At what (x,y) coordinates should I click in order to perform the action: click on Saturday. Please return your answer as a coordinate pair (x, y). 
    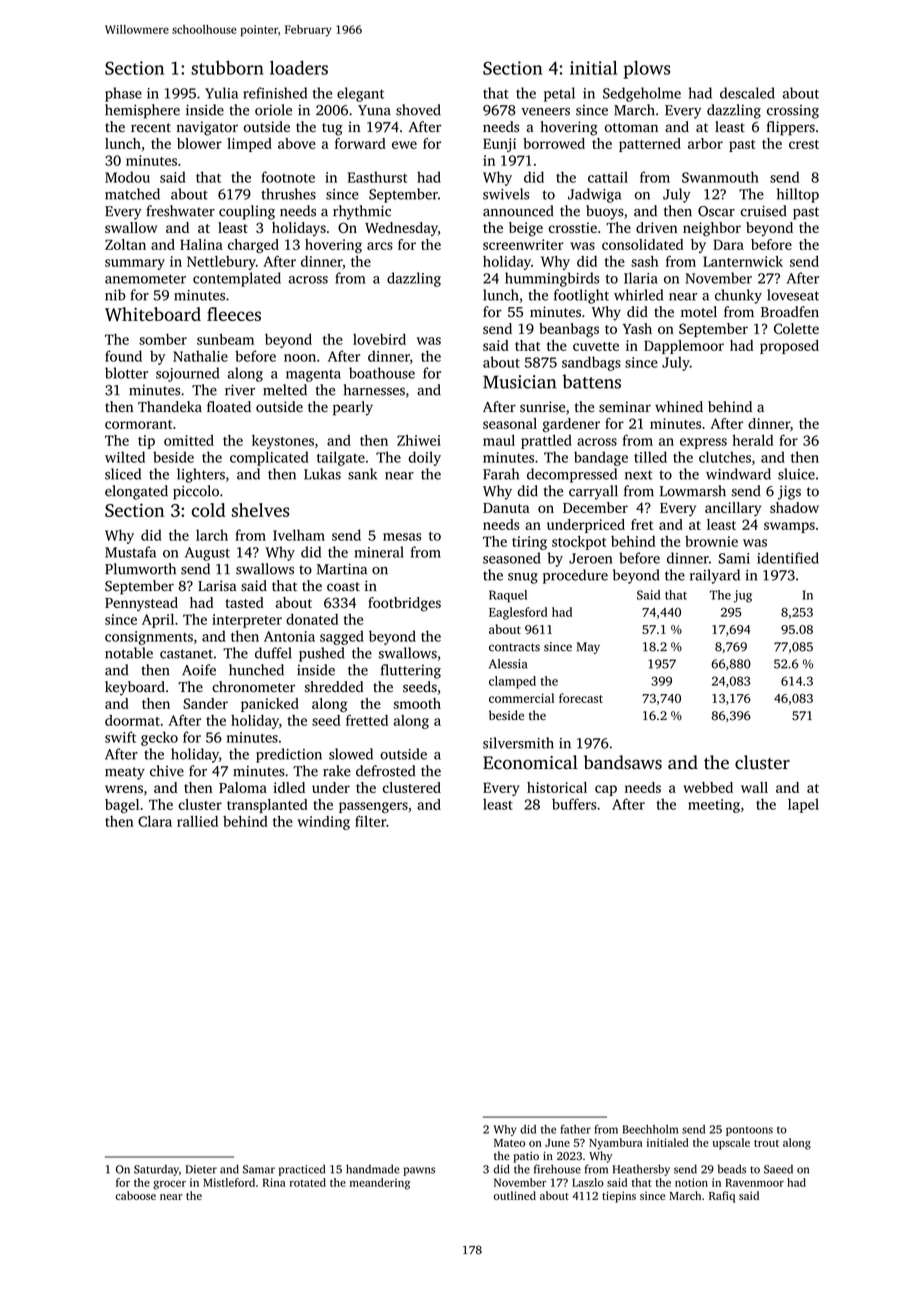
    Looking at the image, I should click on (156, 1170).
